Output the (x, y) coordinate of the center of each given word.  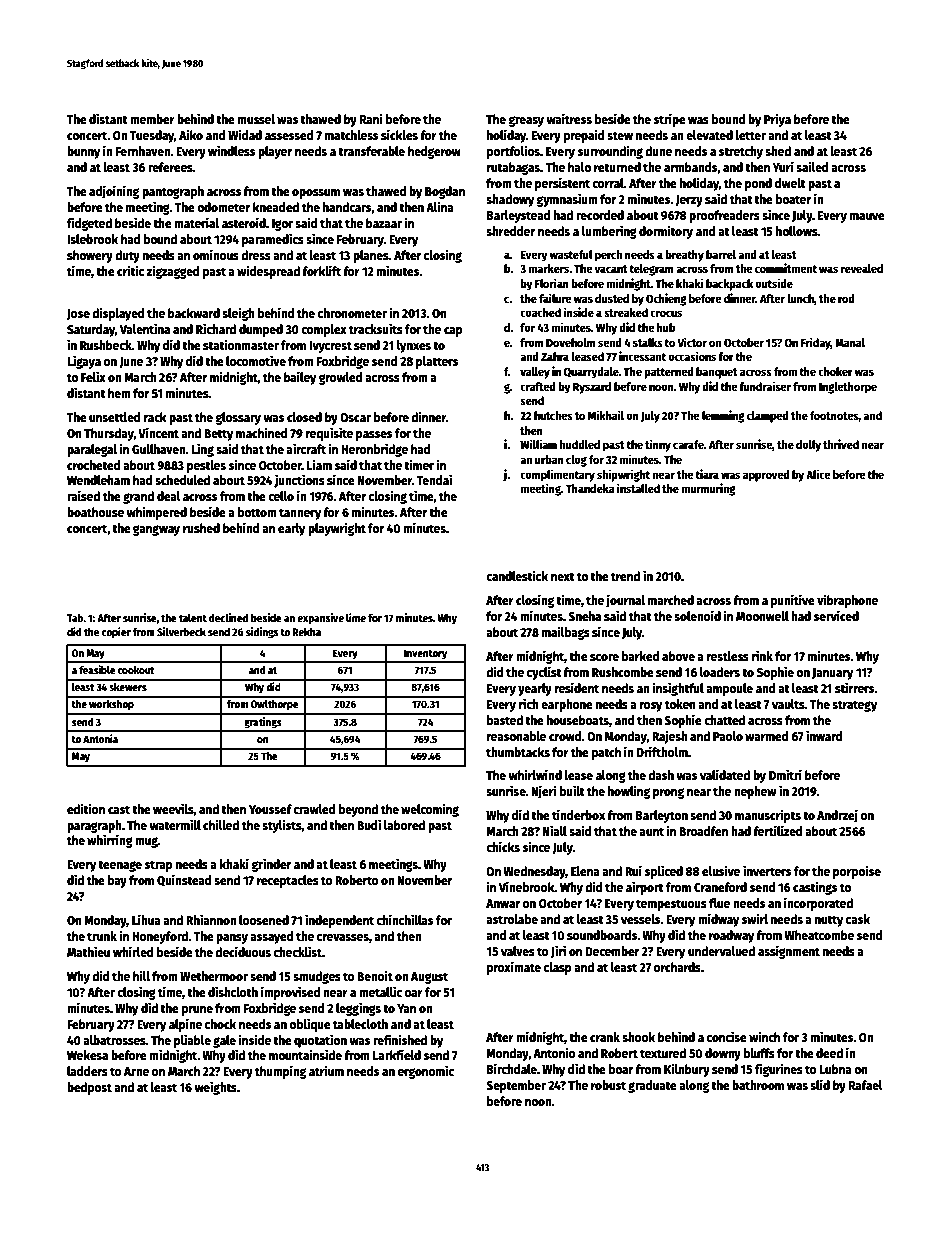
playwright (337, 529)
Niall (555, 830)
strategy (855, 706)
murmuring (708, 489)
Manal (850, 342)
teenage (120, 866)
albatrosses (114, 1040)
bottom (257, 512)
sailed (812, 166)
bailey (300, 378)
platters (437, 362)
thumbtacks (518, 752)
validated (725, 774)
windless (231, 150)
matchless (351, 135)
